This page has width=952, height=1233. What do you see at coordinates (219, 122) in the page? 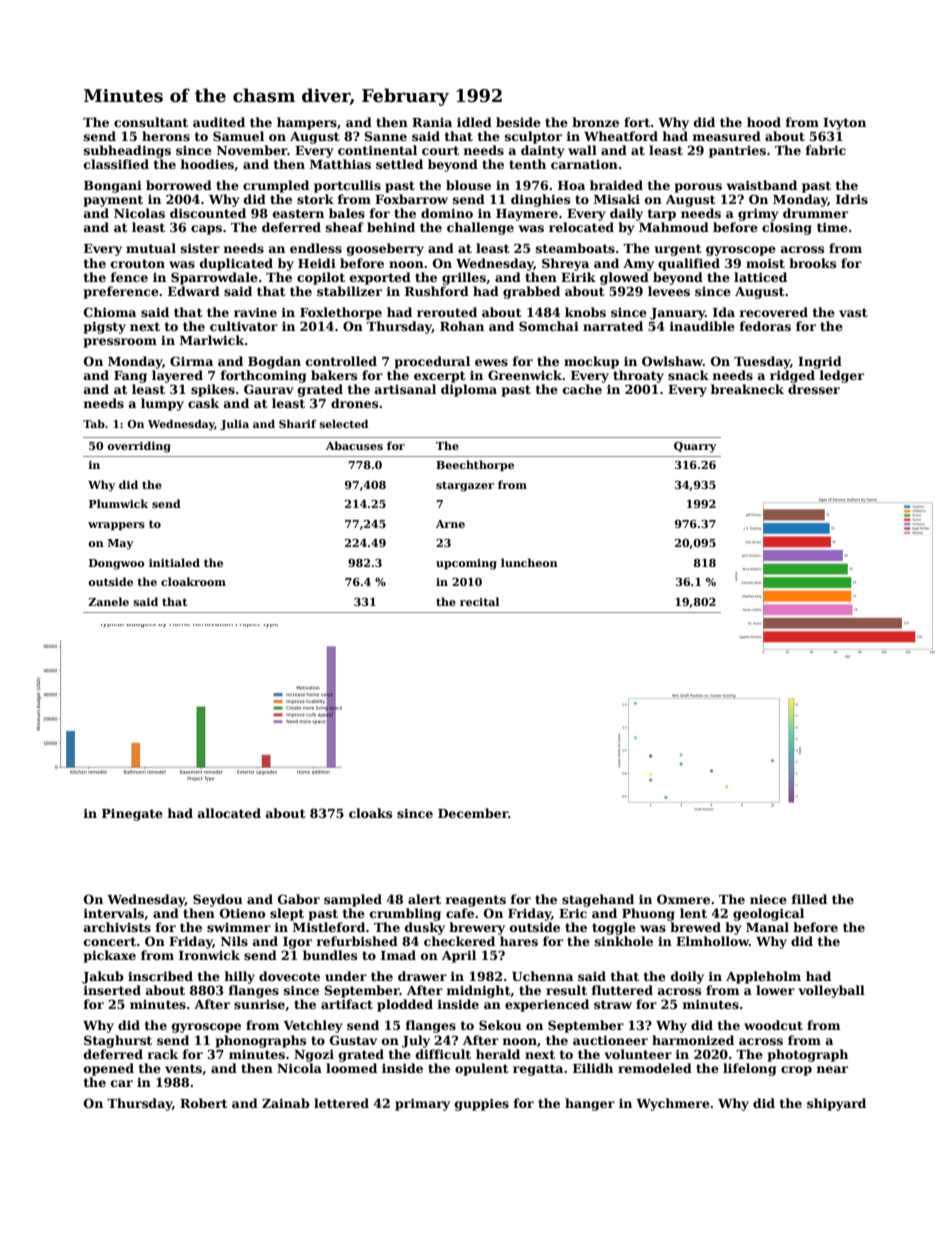
I see `audited` at bounding box center [219, 122].
